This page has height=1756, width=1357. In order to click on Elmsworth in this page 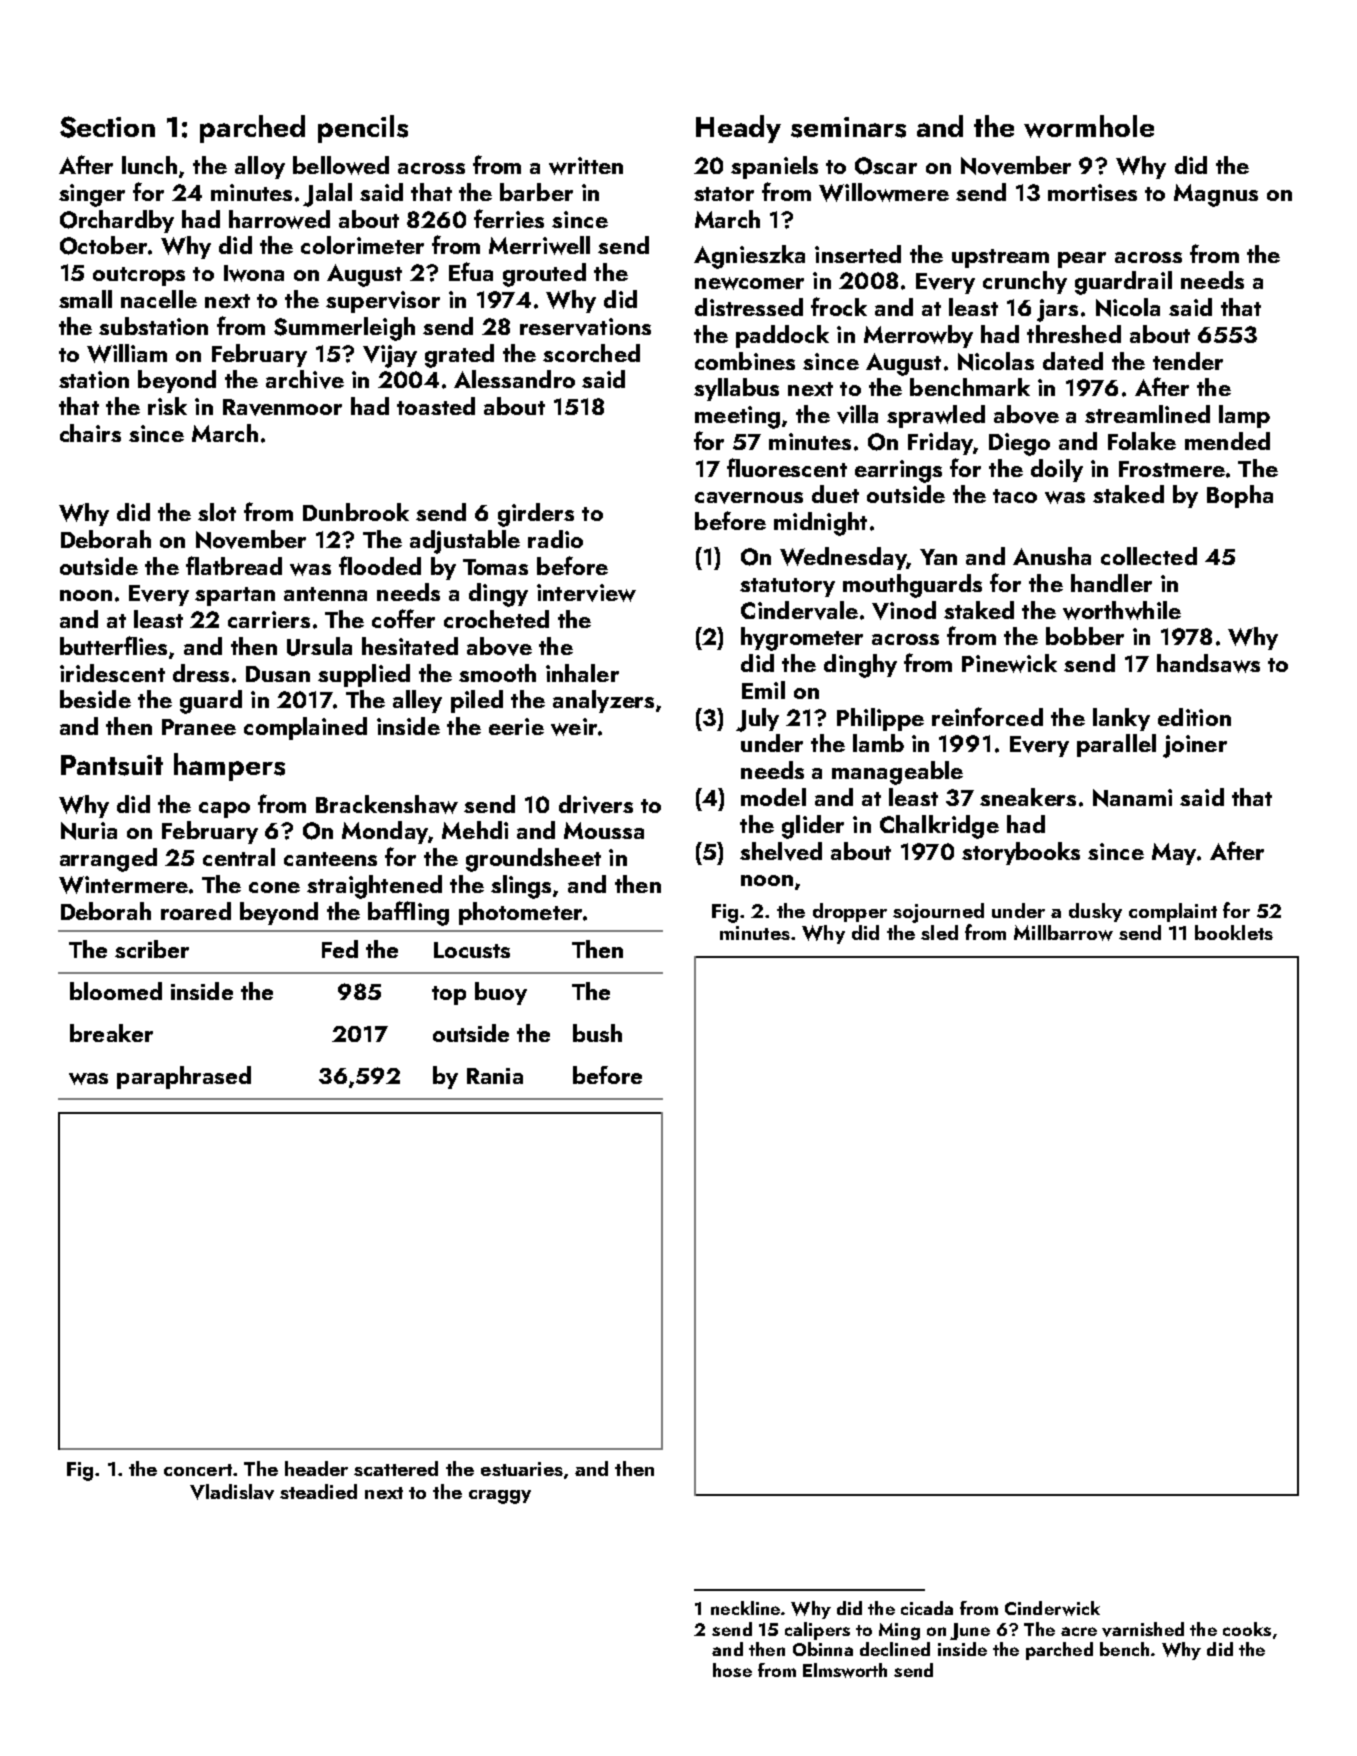, I will do `click(845, 1670)`.
